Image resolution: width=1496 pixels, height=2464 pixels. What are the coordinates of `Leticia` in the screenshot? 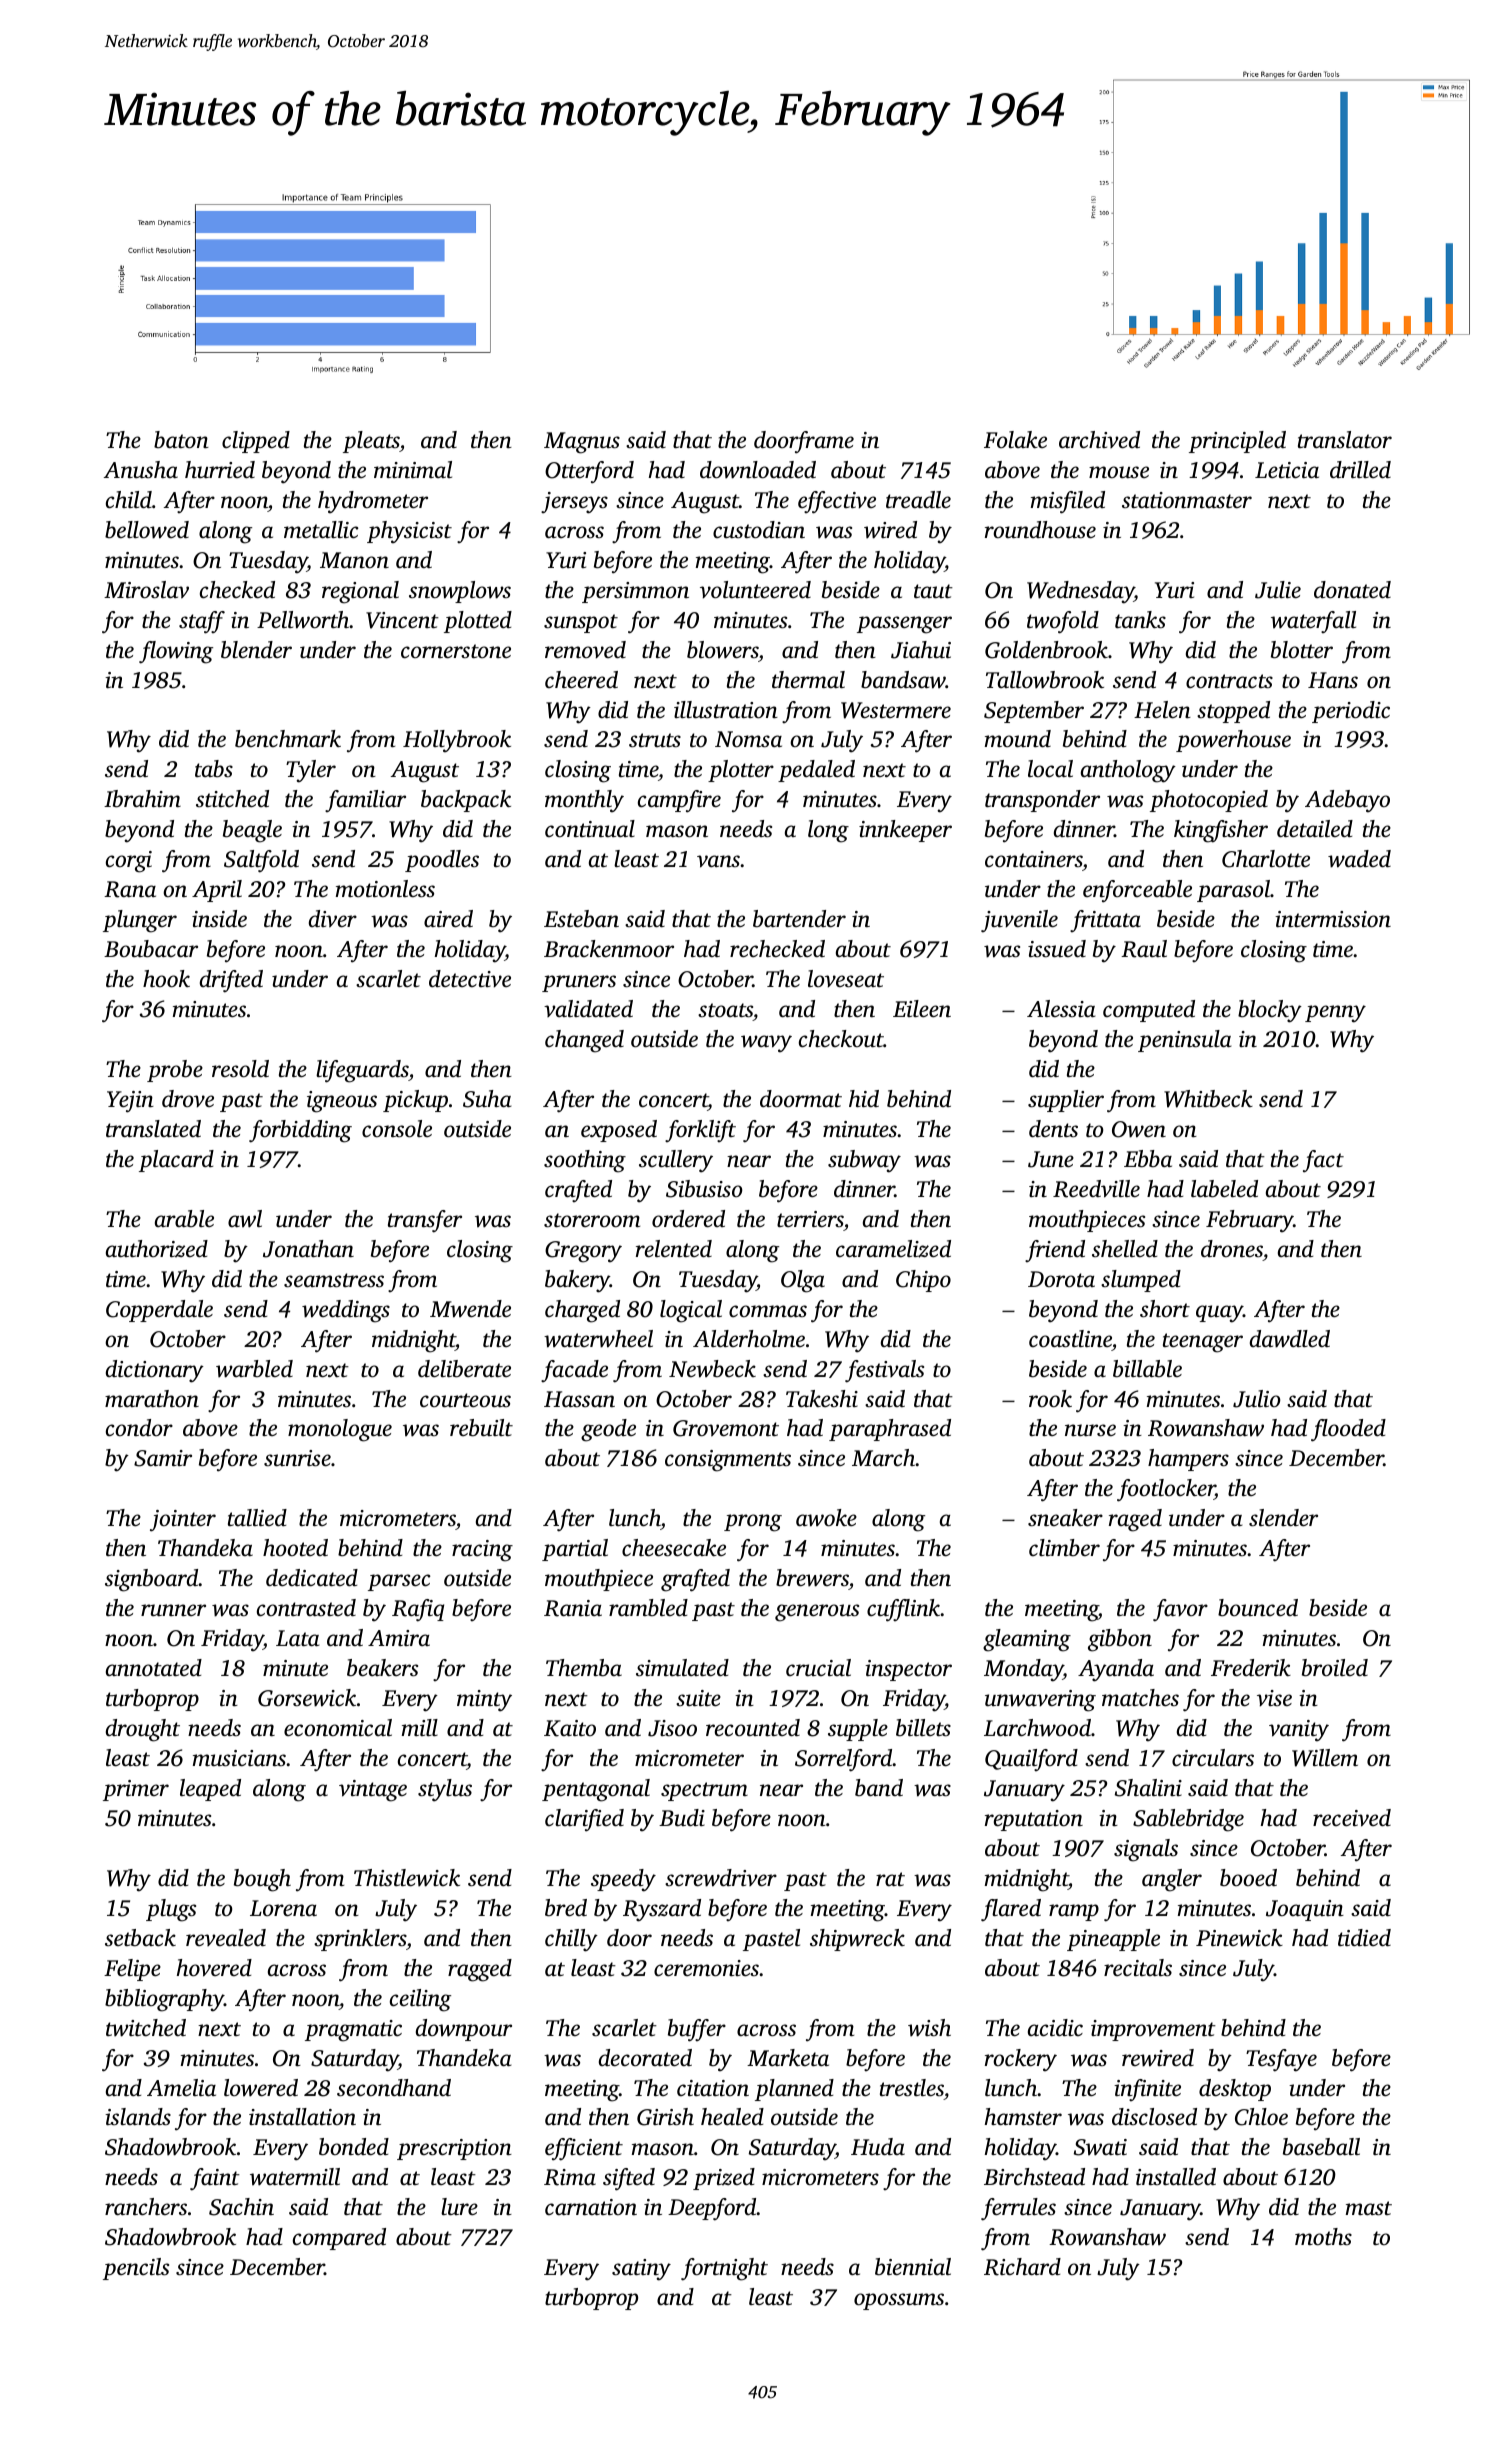 It's located at (1287, 470).
